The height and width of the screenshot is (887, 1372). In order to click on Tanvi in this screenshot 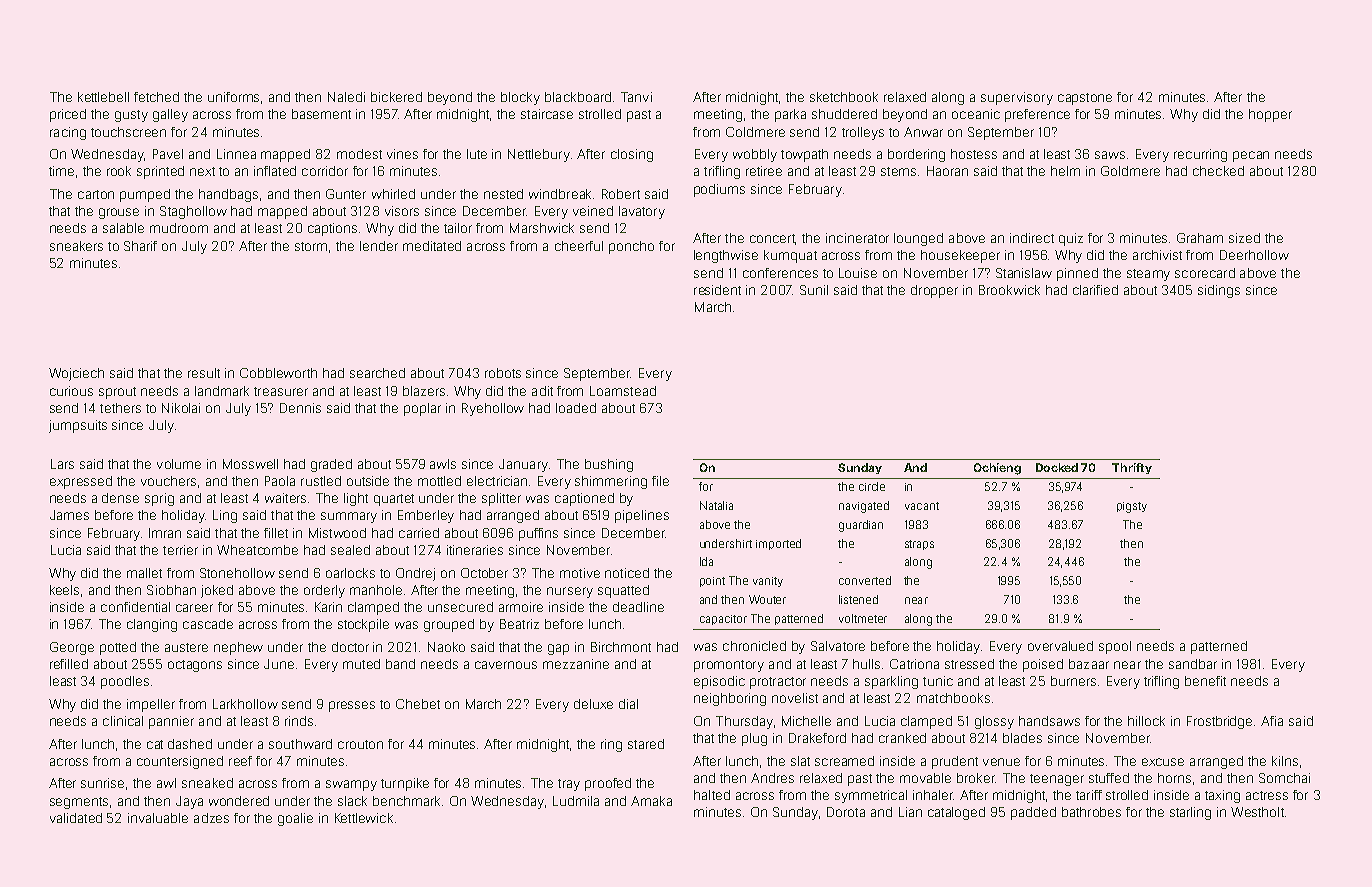, I will do `click(636, 97)`.
